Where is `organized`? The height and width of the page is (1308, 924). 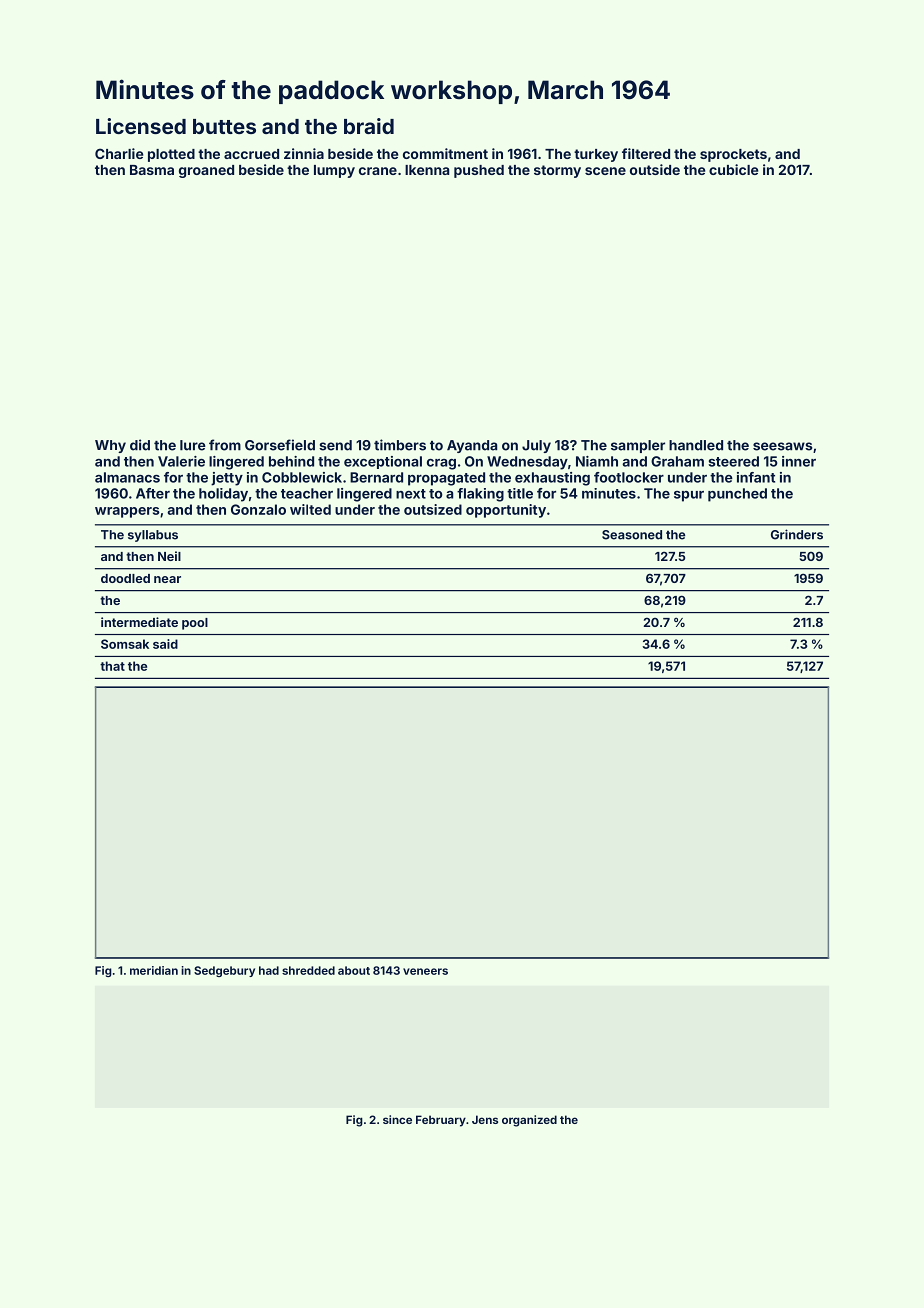
organized is located at coordinates (529, 1121).
